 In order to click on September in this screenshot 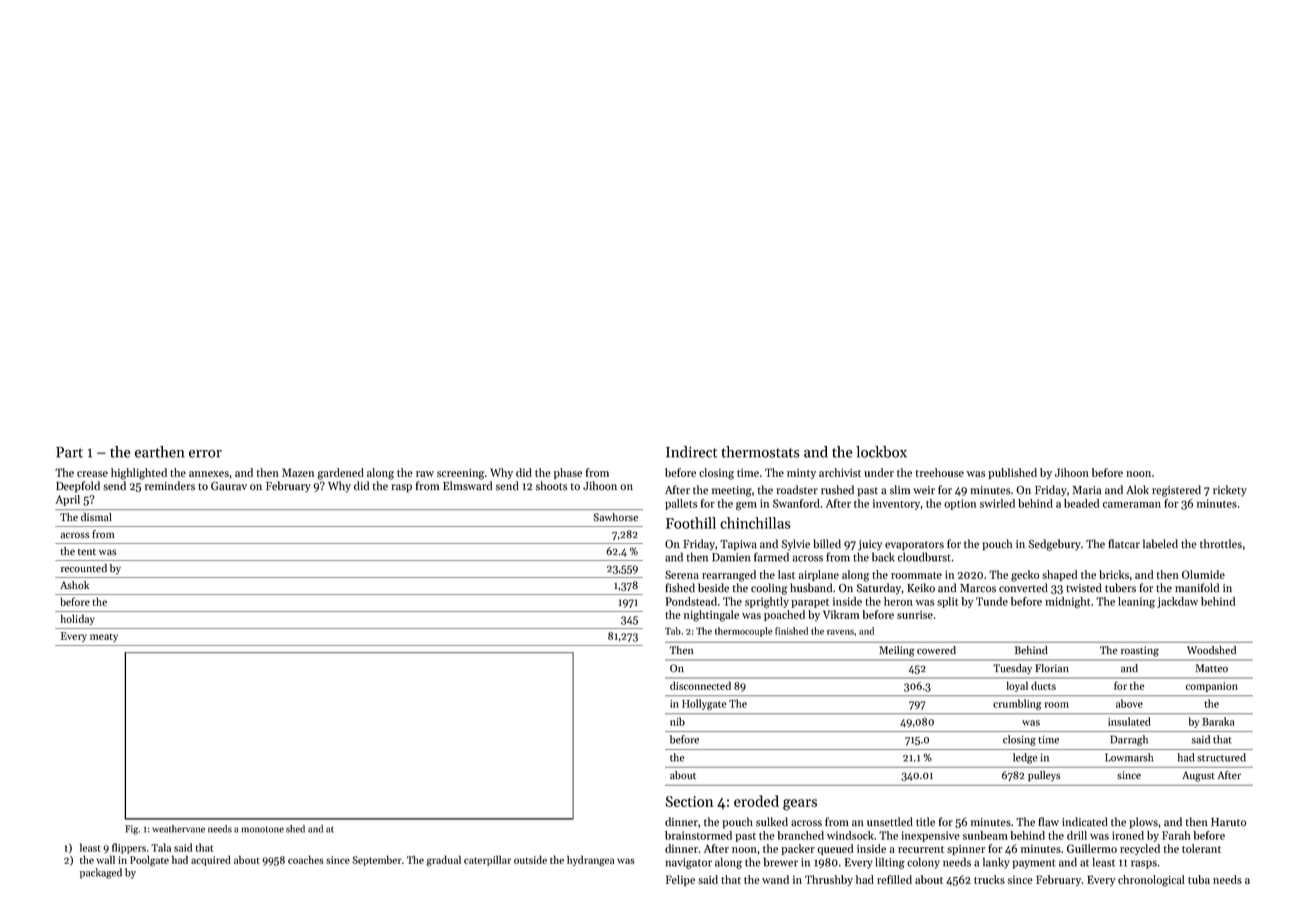, I will do `click(377, 860)`.
